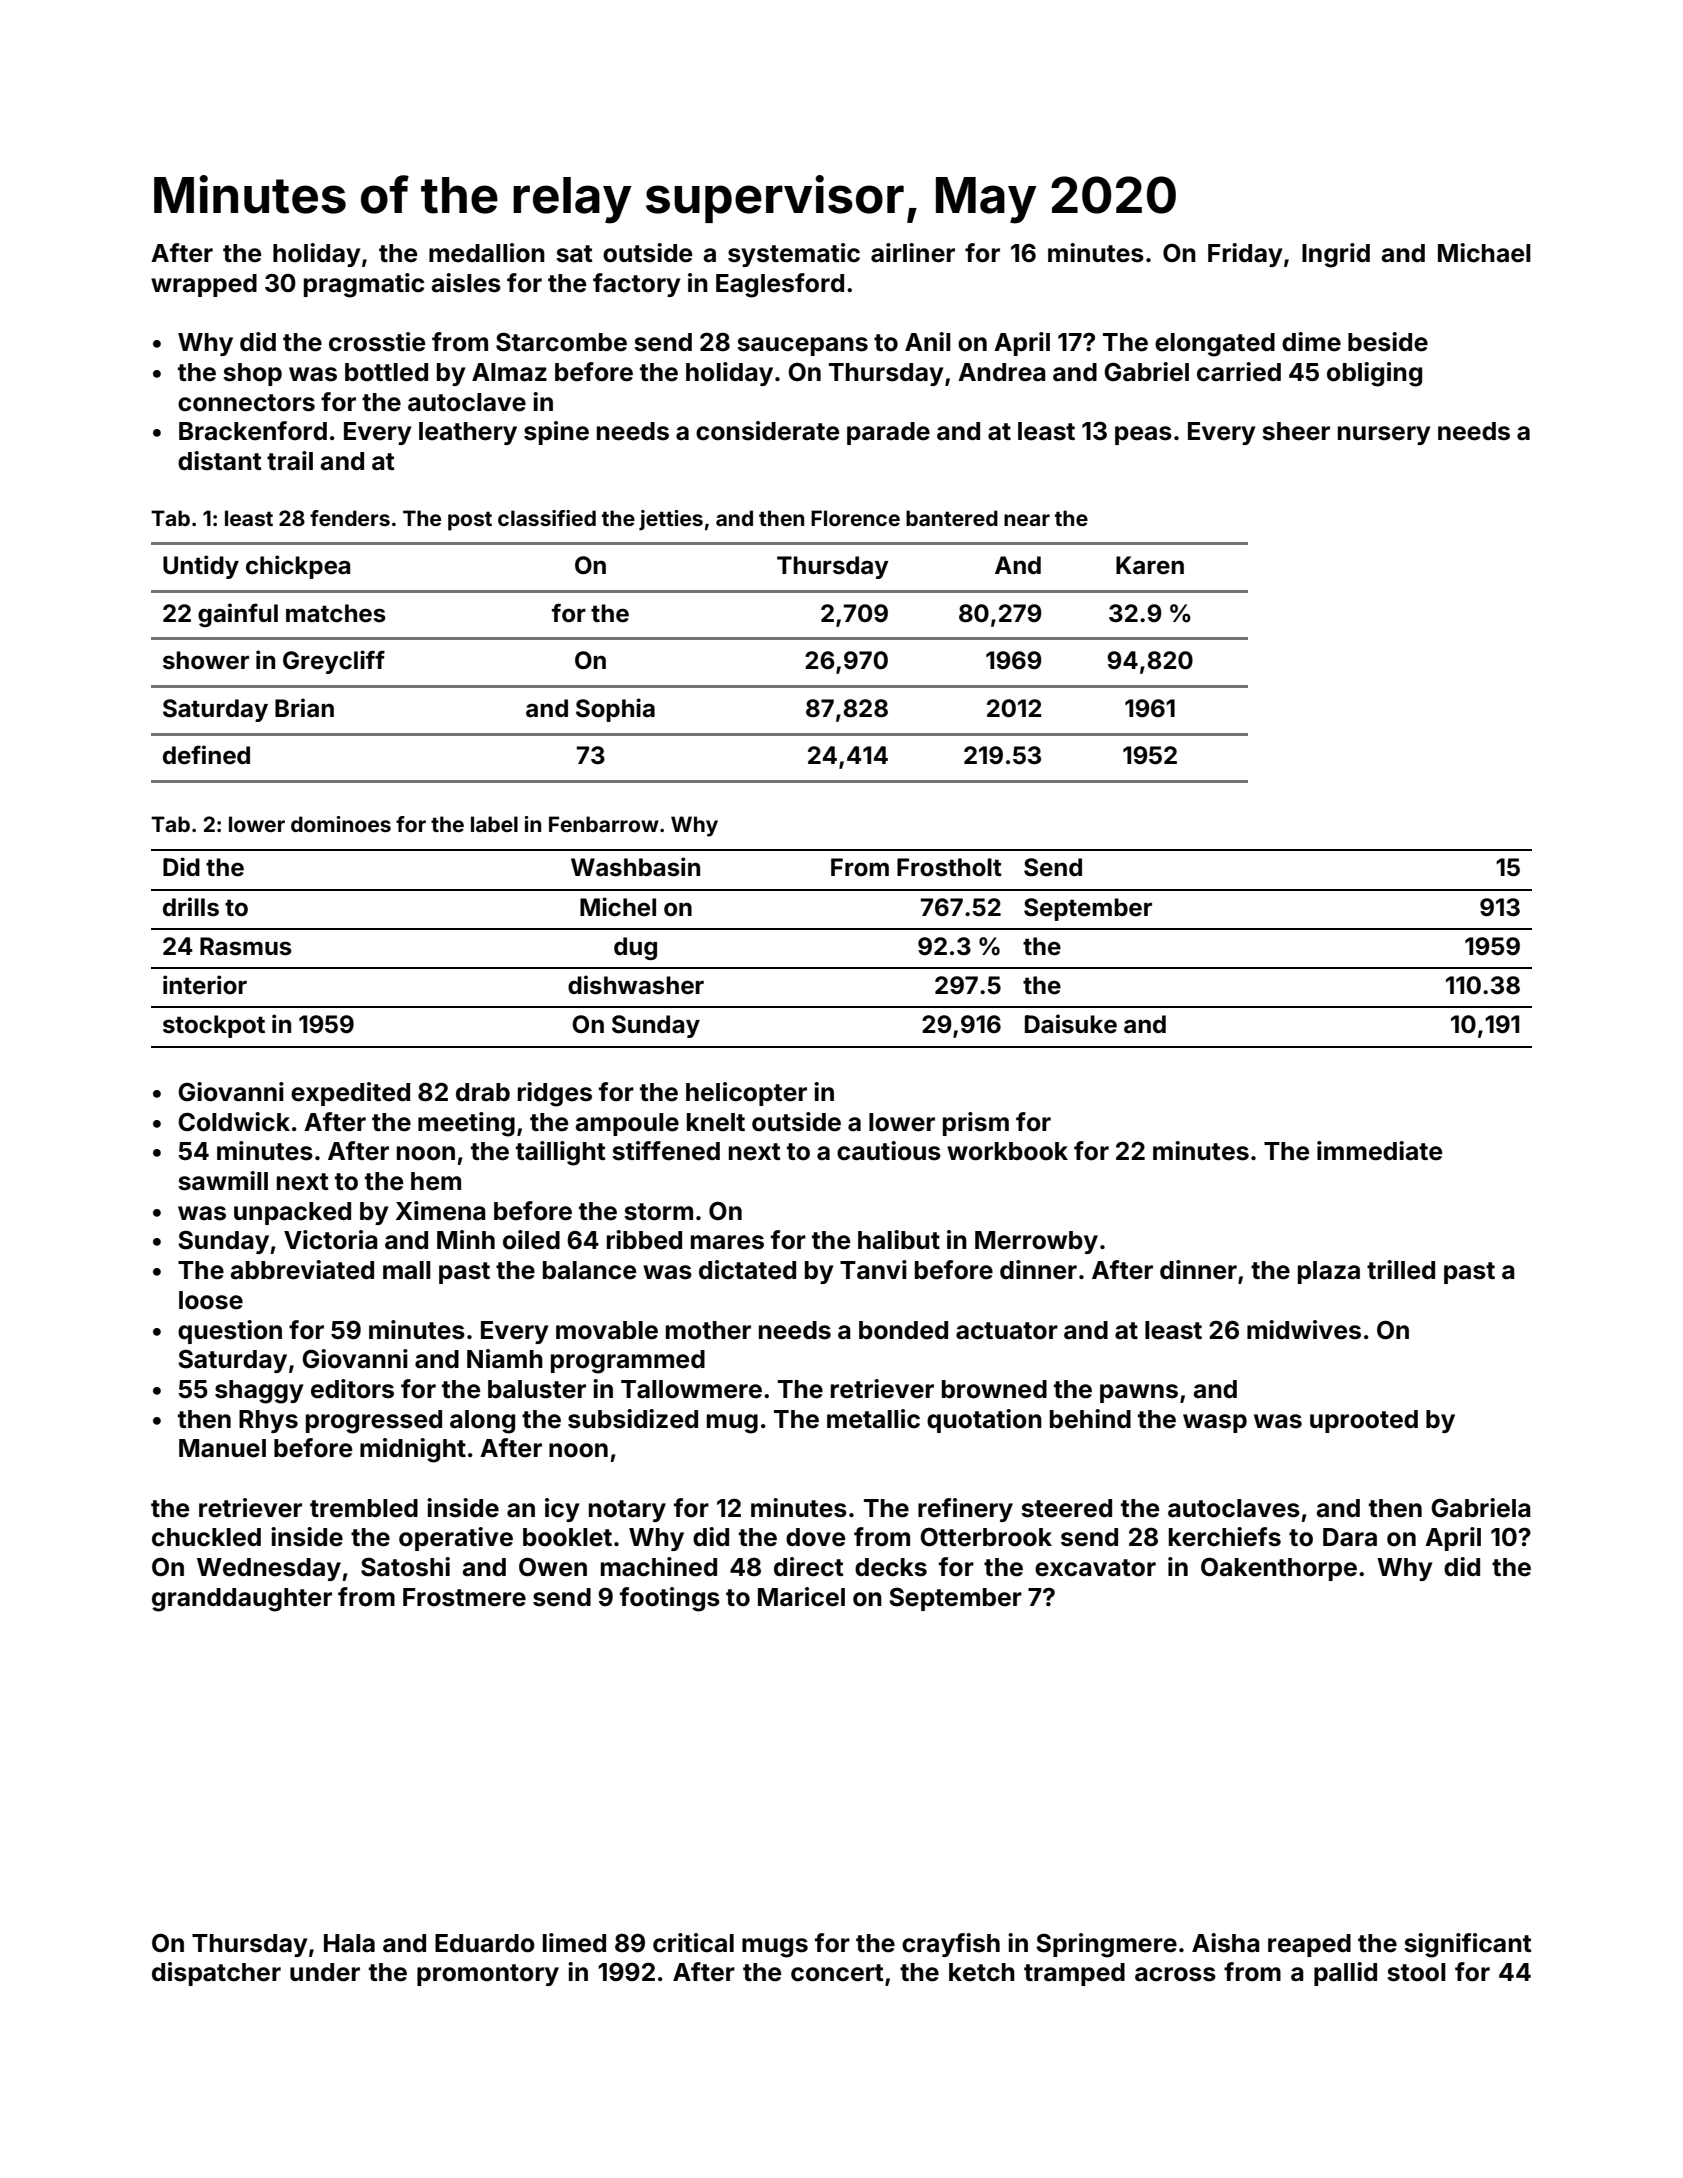 The height and width of the screenshot is (2178, 1683). I want to click on Frostholt, so click(949, 867).
